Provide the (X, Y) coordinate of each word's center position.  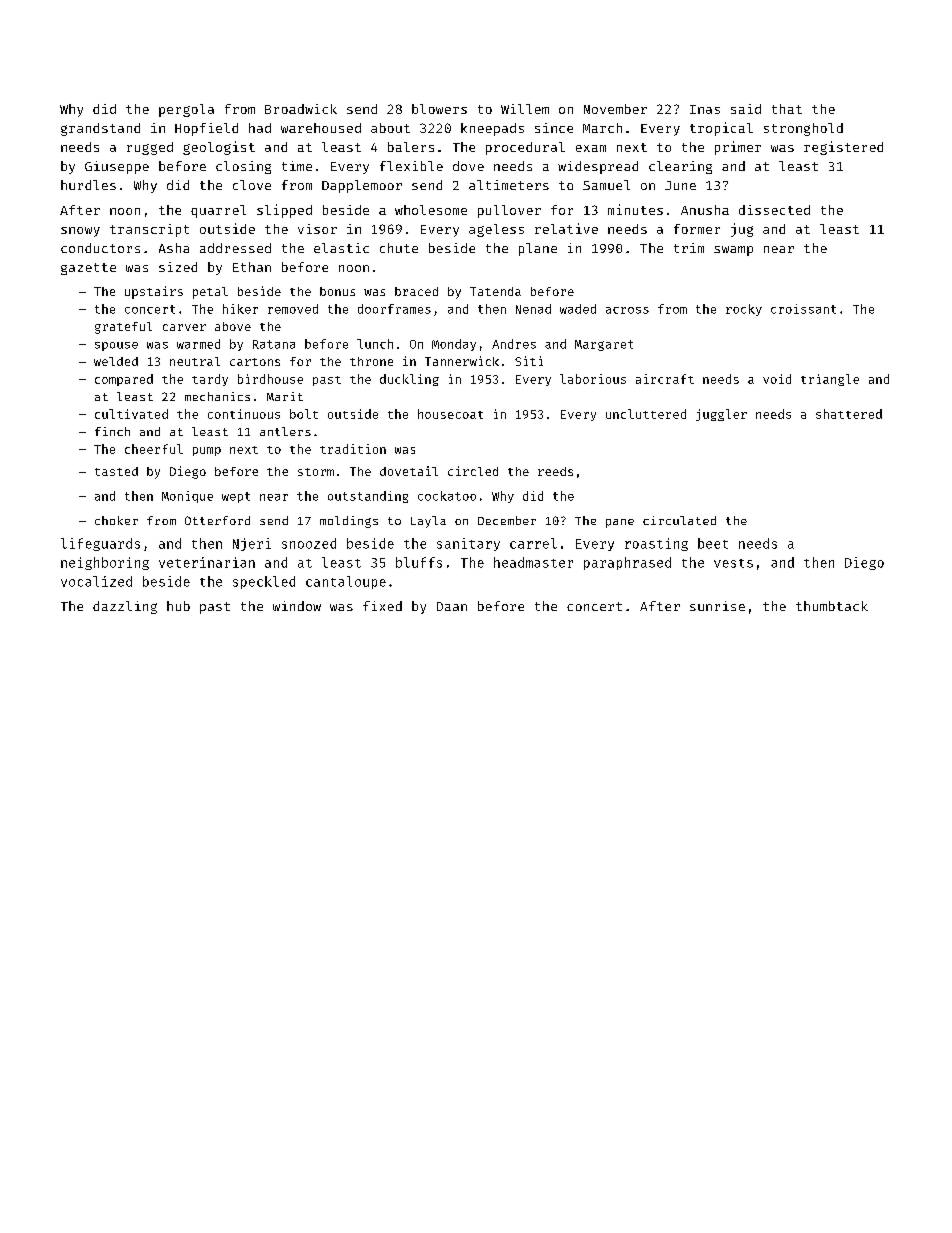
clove (252, 185)
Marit (285, 396)
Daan (452, 606)
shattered (849, 414)
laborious (593, 379)
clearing (680, 167)
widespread (598, 167)
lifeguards (100, 544)
